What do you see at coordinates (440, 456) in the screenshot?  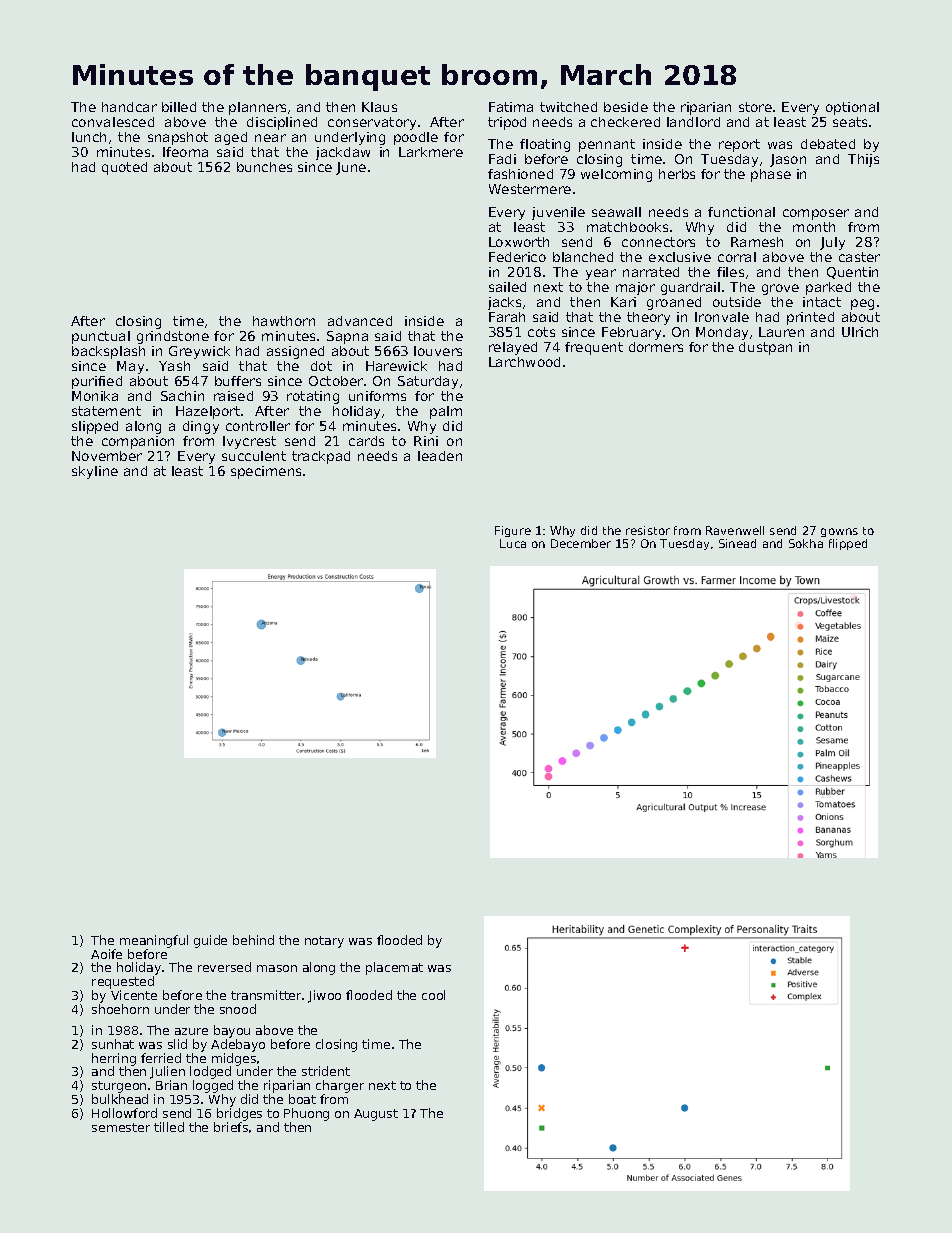 I see `leaden` at bounding box center [440, 456].
